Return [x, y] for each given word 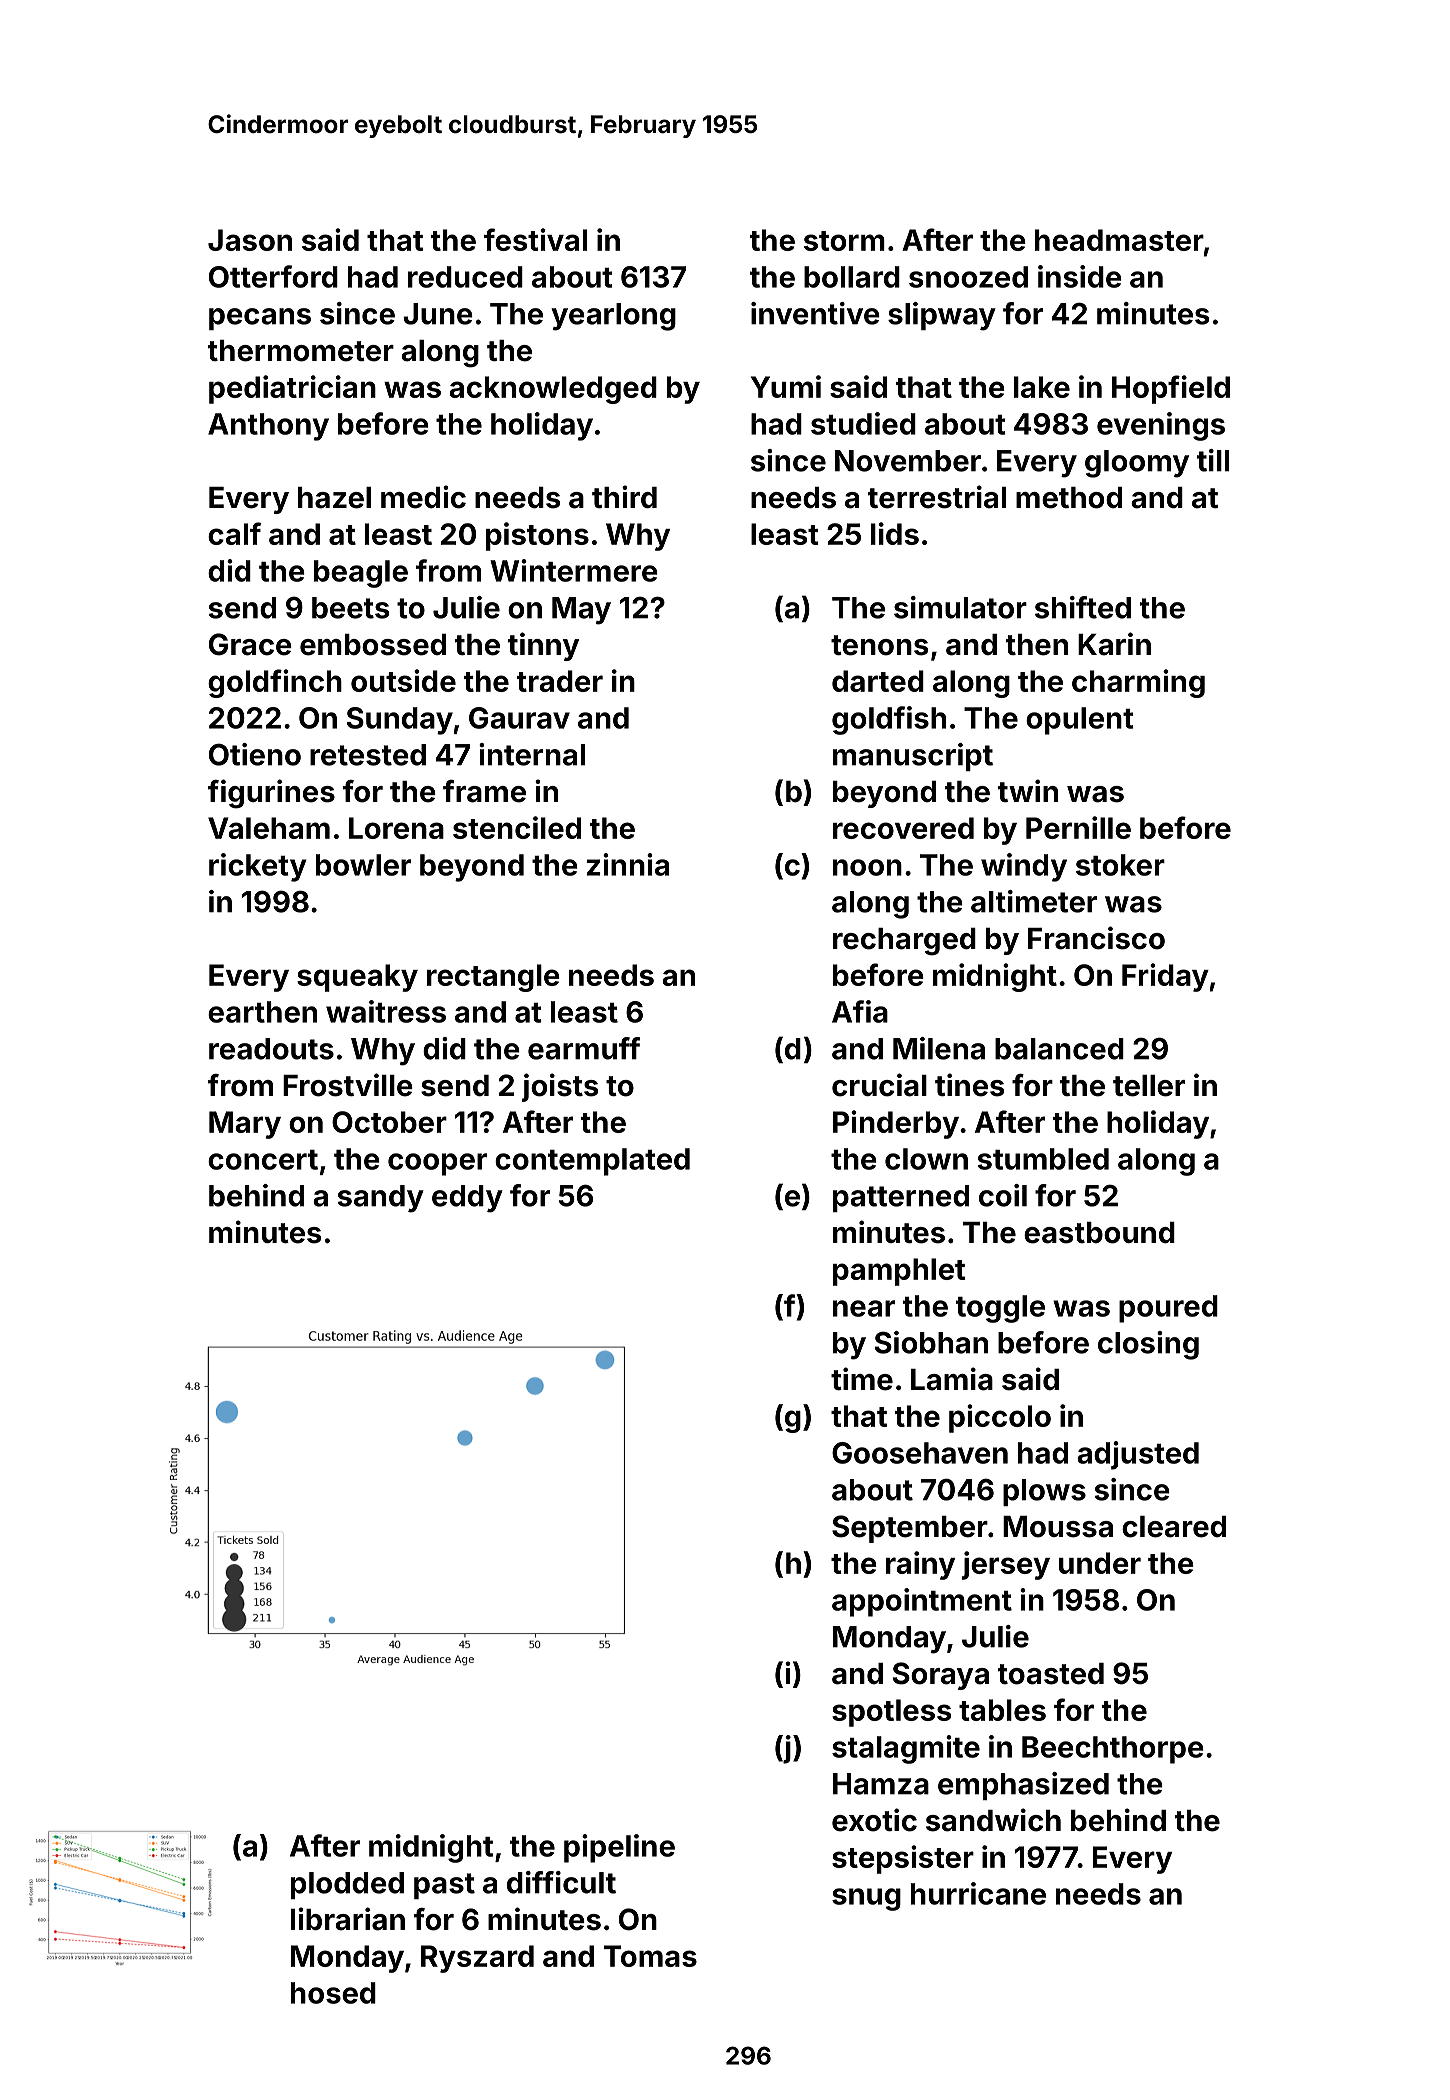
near [864, 1308]
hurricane [978, 1893]
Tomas [650, 1956]
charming [1138, 683]
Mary [245, 1125]
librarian [348, 1919]
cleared [1174, 1527]
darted [878, 681]
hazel [334, 498]
